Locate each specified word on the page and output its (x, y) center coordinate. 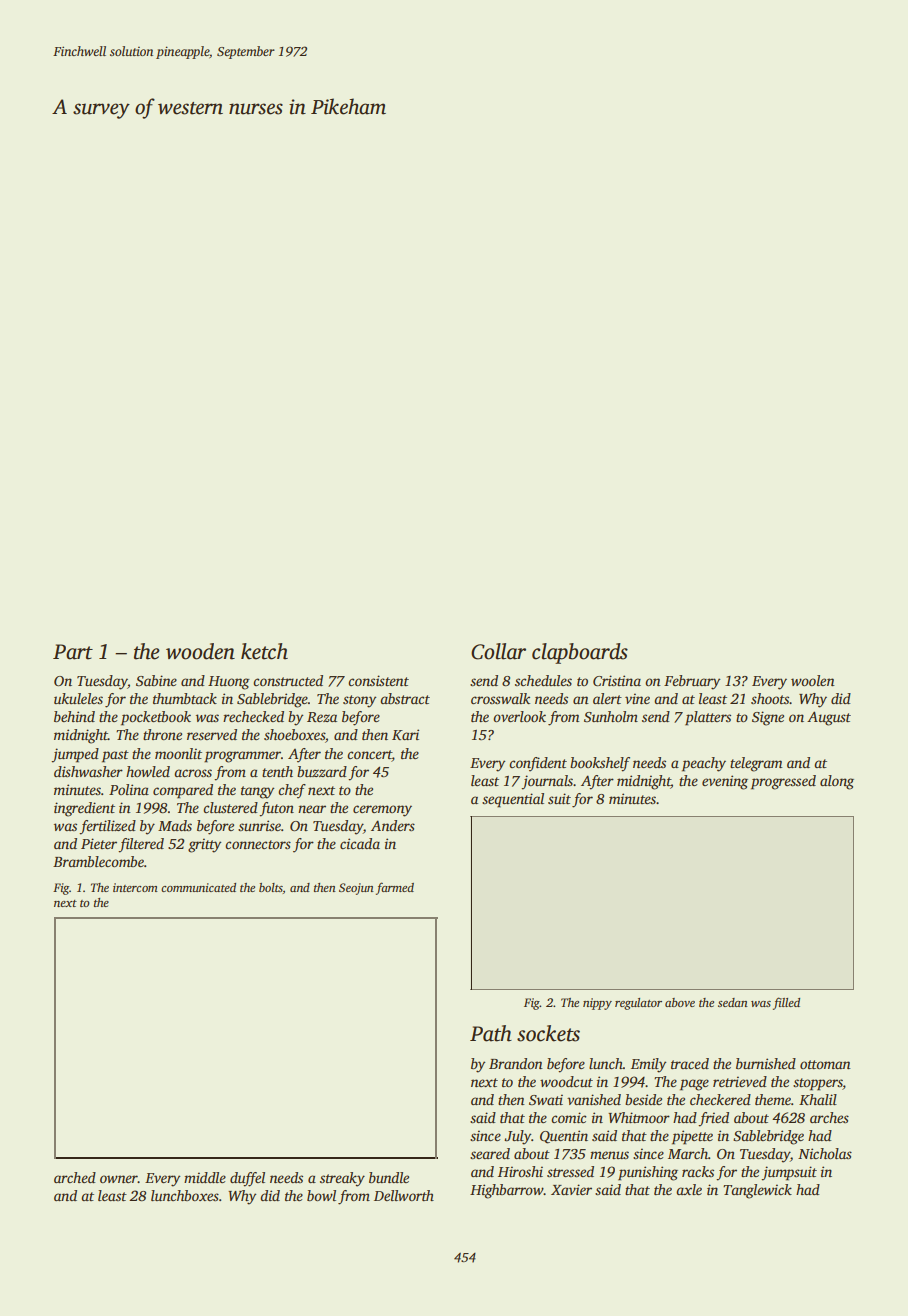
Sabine (156, 680)
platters (708, 718)
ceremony (382, 811)
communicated (198, 887)
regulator (638, 1004)
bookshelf (600, 764)
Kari (405, 734)
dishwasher (88, 771)
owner (119, 1179)
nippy (597, 1004)
